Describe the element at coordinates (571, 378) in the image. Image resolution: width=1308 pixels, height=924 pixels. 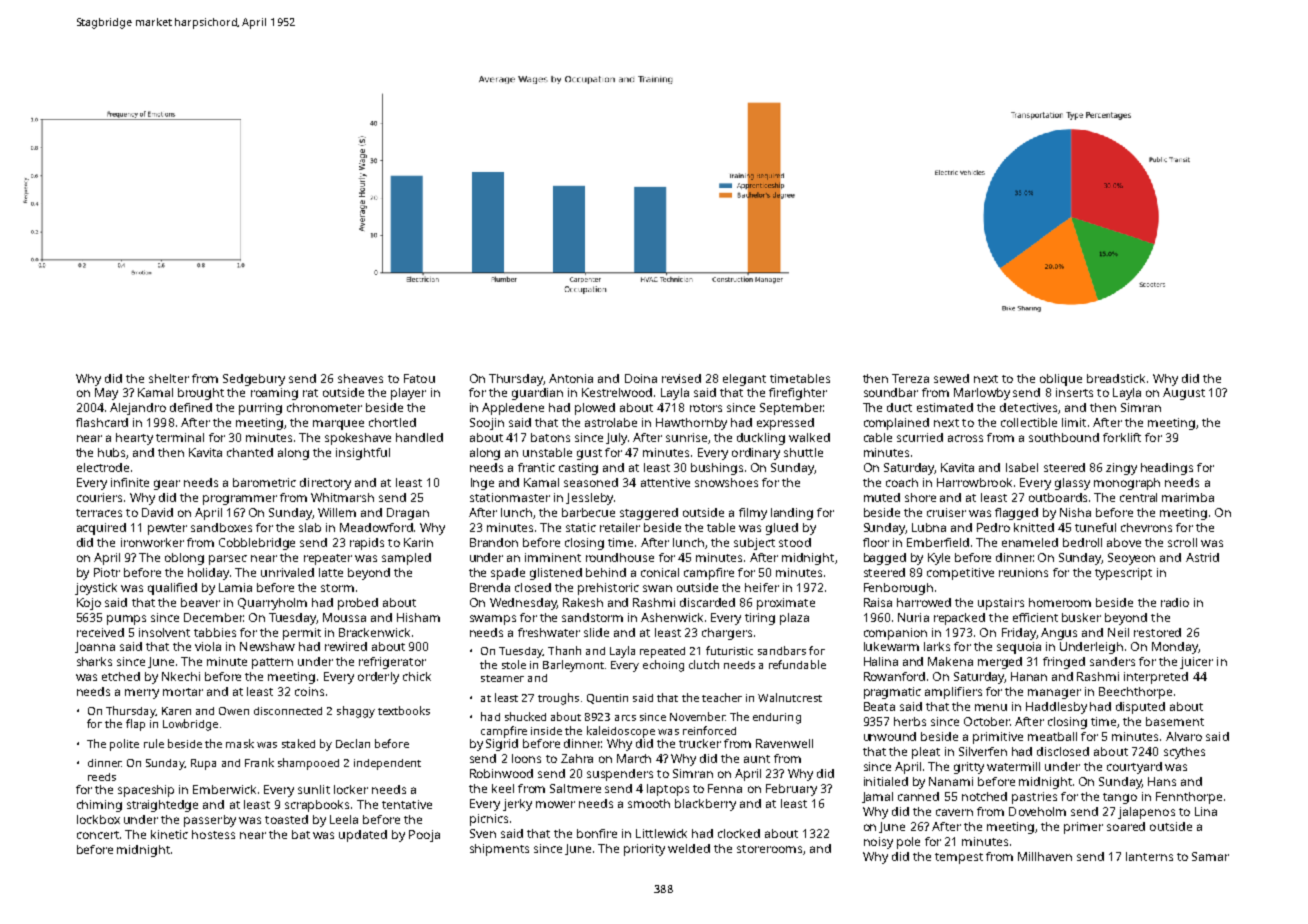
I see `Antonia` at that location.
